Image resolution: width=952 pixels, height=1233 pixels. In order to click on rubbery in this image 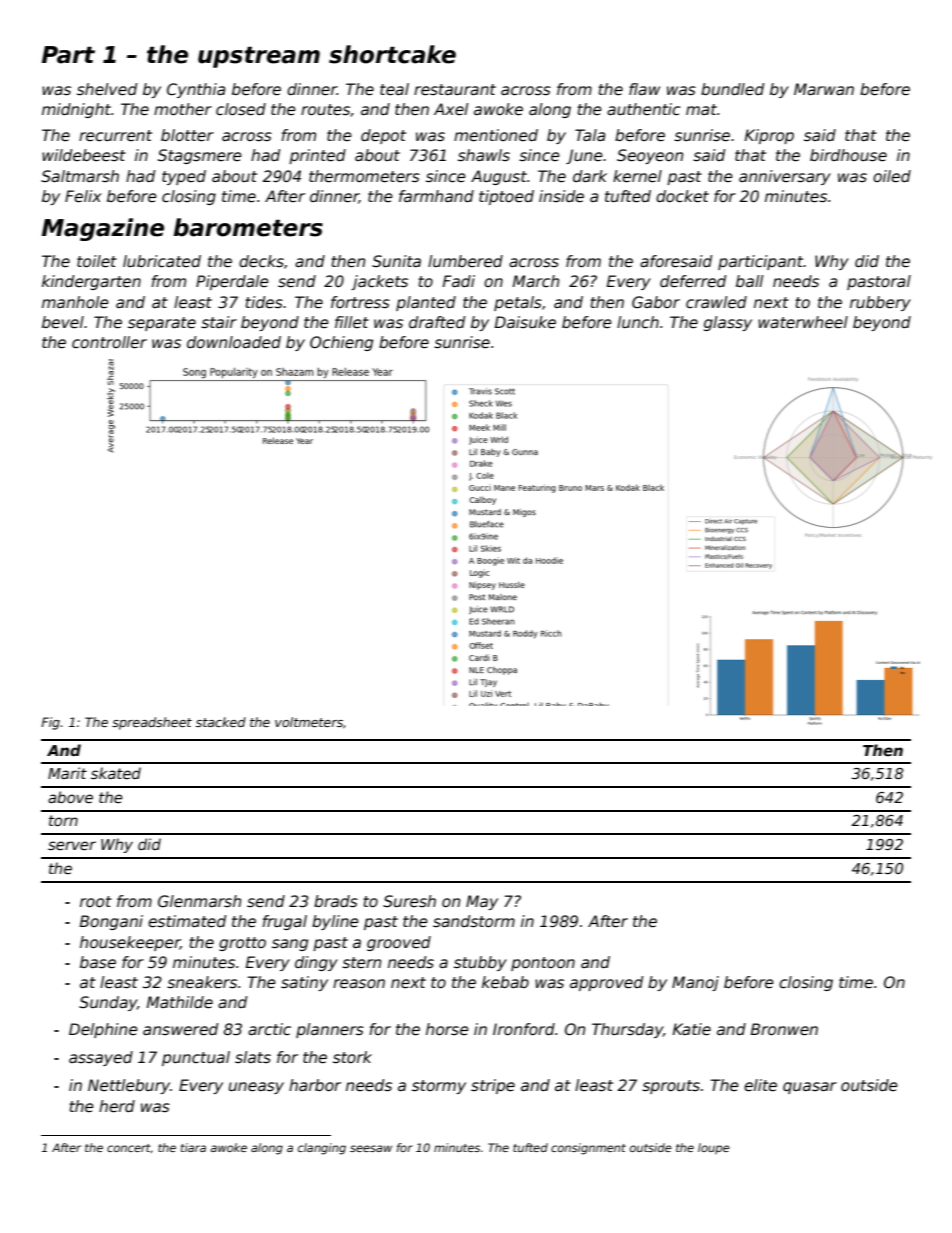, I will do `click(880, 303)`.
